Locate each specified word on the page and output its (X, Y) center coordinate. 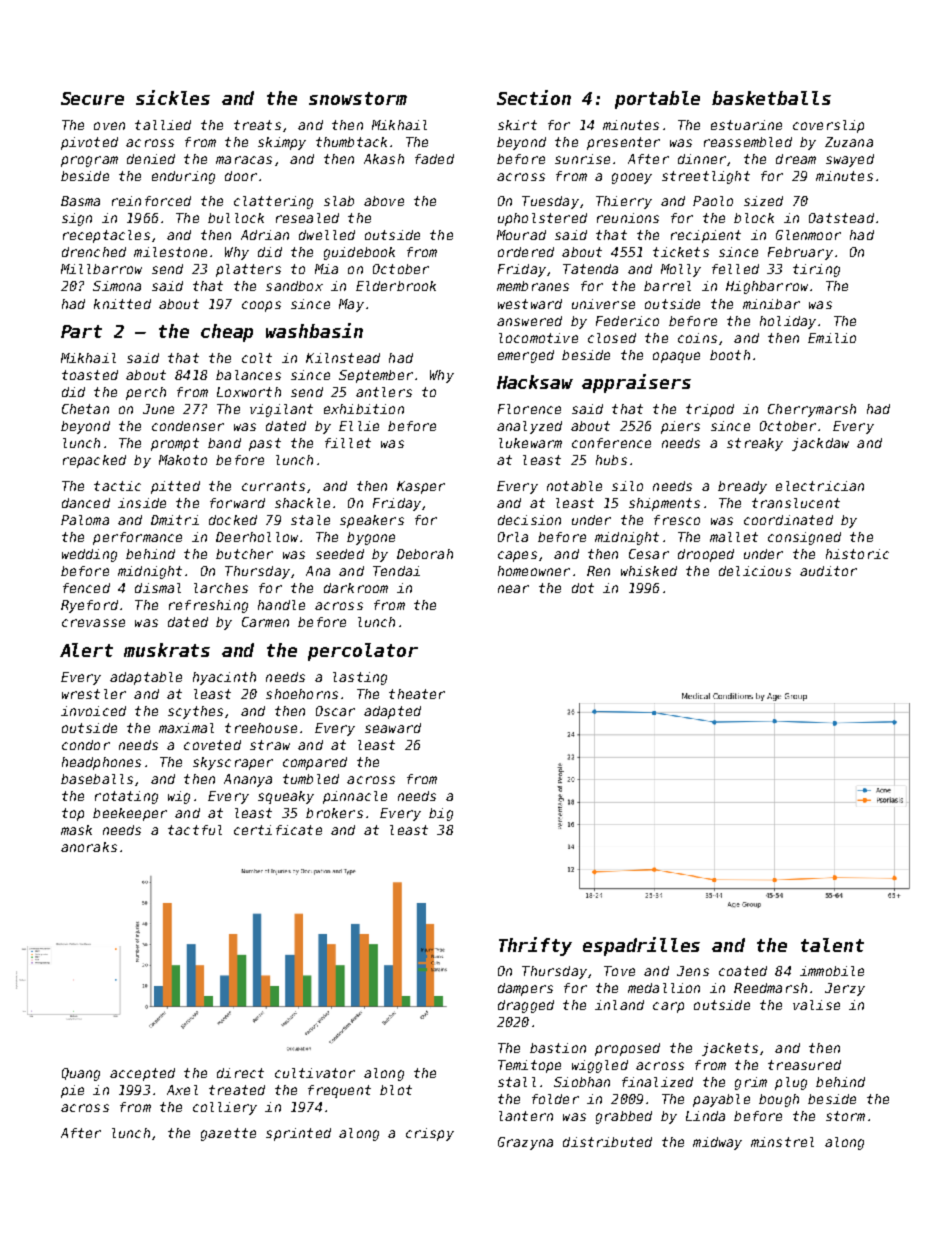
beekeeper (130, 814)
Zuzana (849, 142)
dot (583, 588)
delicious (755, 571)
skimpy (282, 143)
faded (434, 159)
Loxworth (249, 392)
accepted (142, 1074)
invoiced (93, 711)
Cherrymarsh (812, 410)
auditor (828, 571)
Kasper (421, 487)
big (441, 814)
